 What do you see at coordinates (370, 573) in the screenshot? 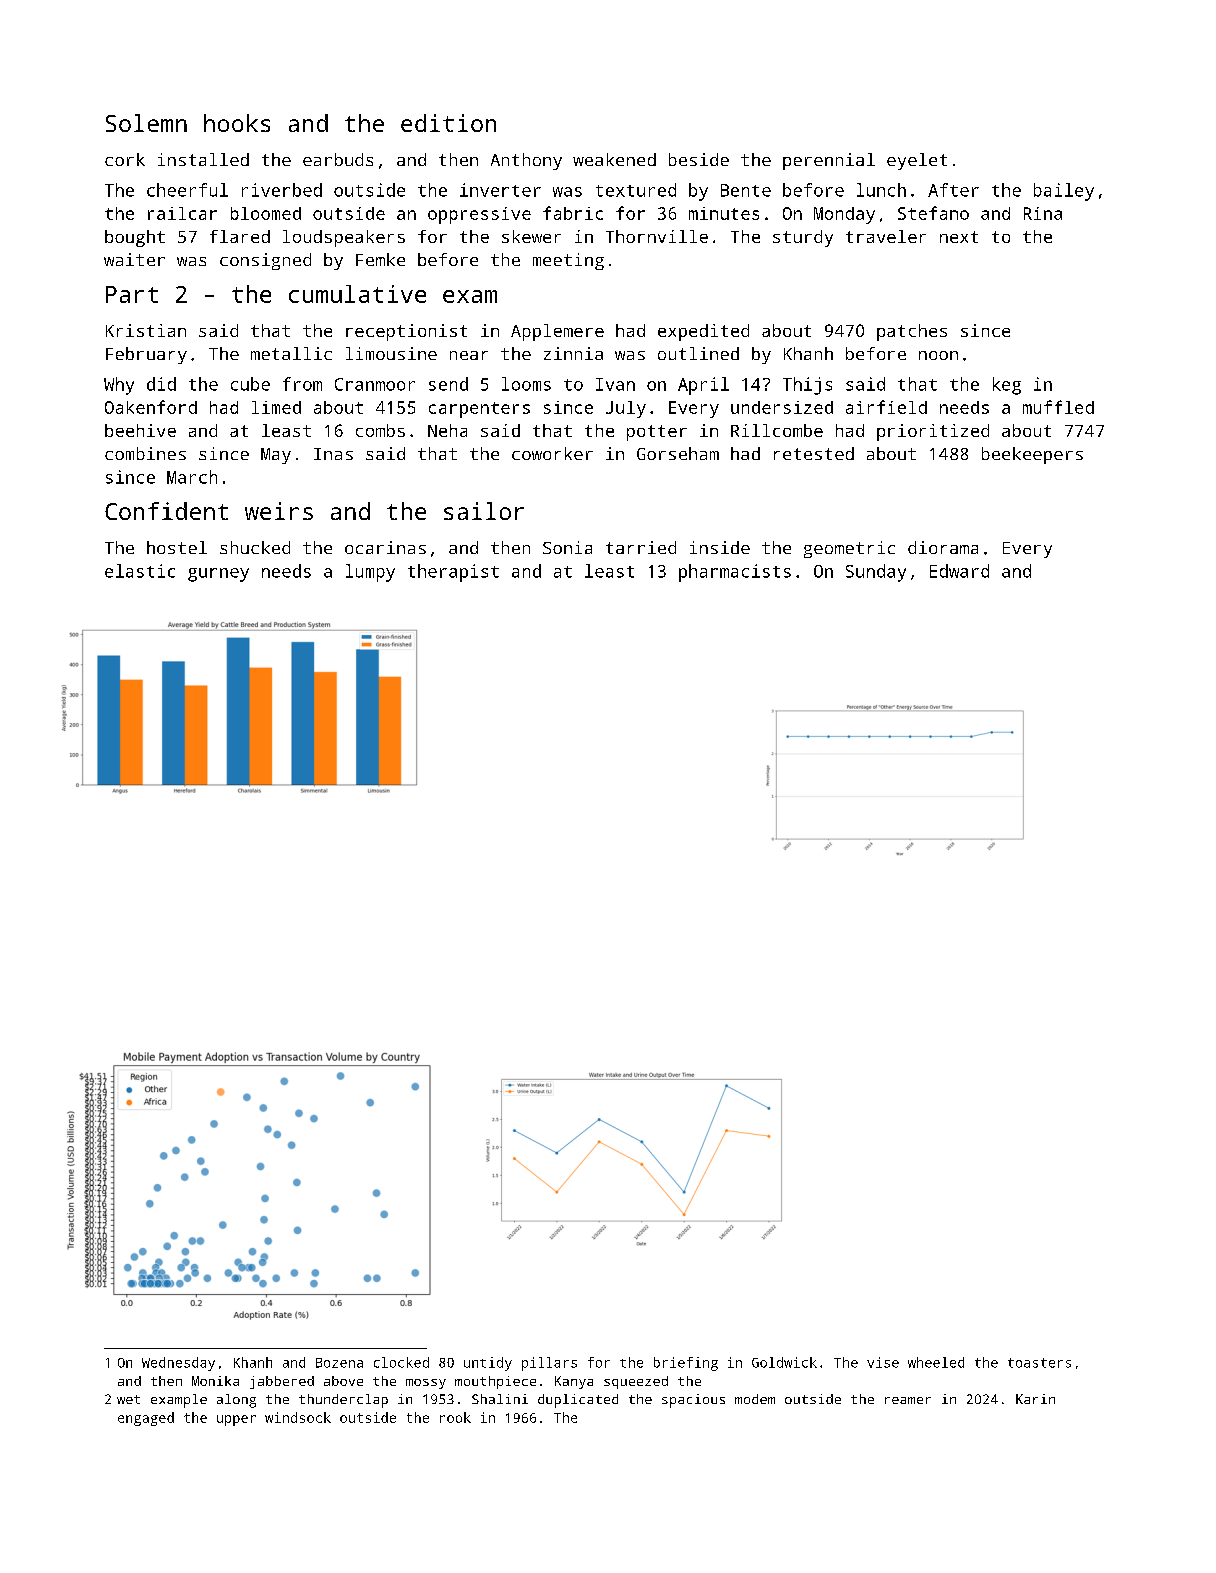
I see `lumpy` at bounding box center [370, 573].
